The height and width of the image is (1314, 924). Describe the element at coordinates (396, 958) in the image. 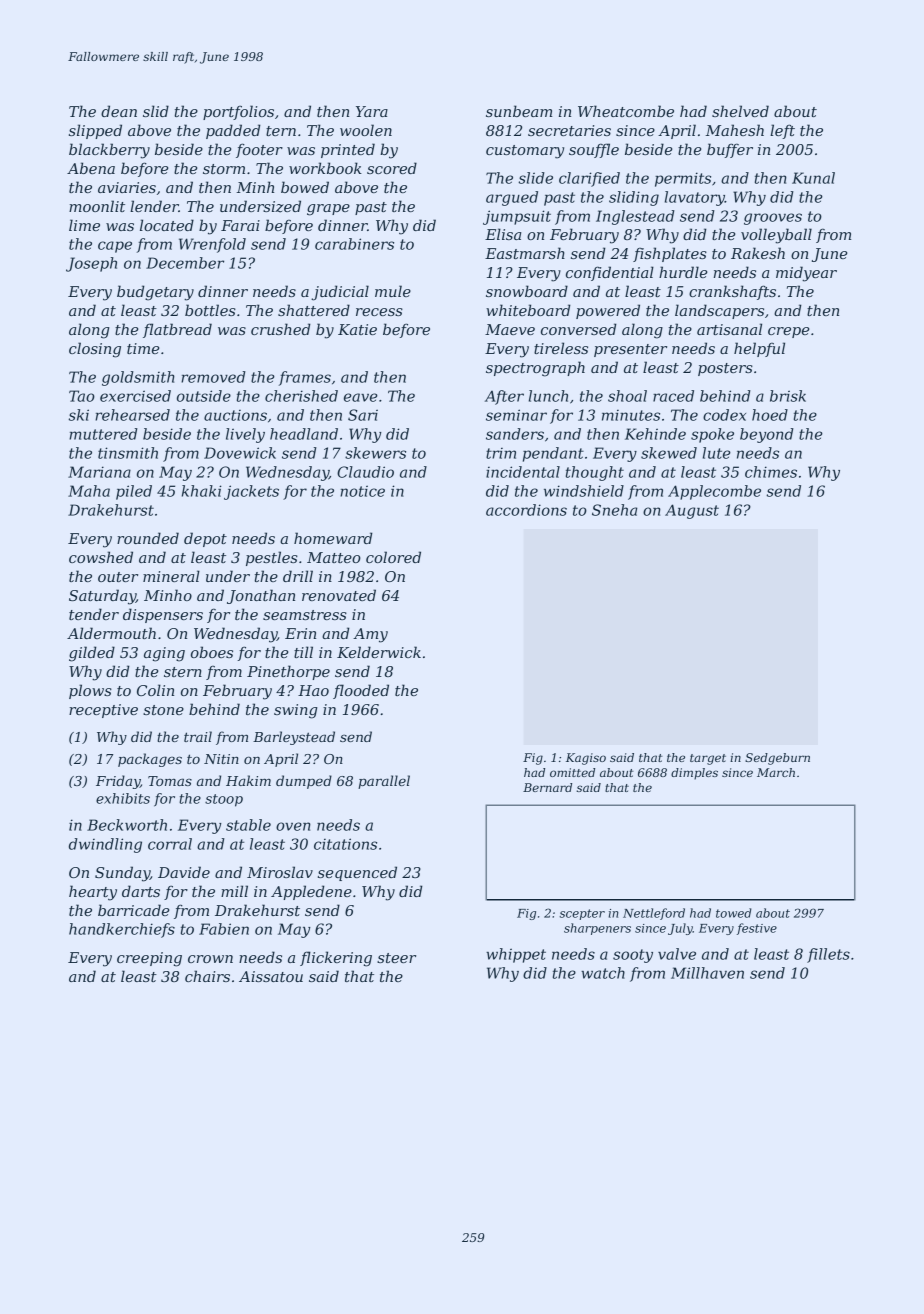

I see `steer` at that location.
